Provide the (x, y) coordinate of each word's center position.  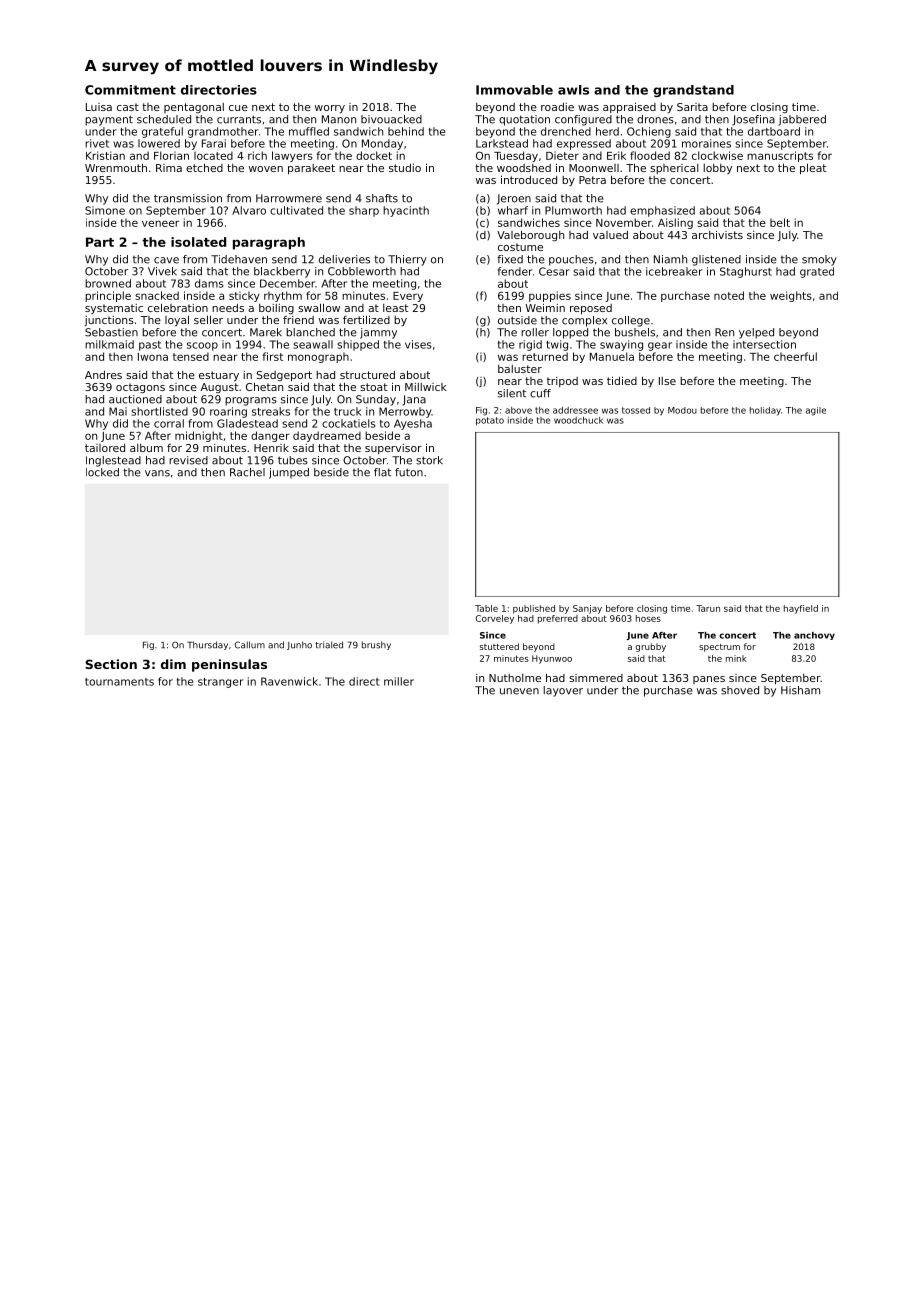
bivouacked (391, 119)
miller (399, 681)
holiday (765, 411)
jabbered (802, 120)
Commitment (130, 90)
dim (173, 664)
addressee (575, 410)
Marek (266, 332)
